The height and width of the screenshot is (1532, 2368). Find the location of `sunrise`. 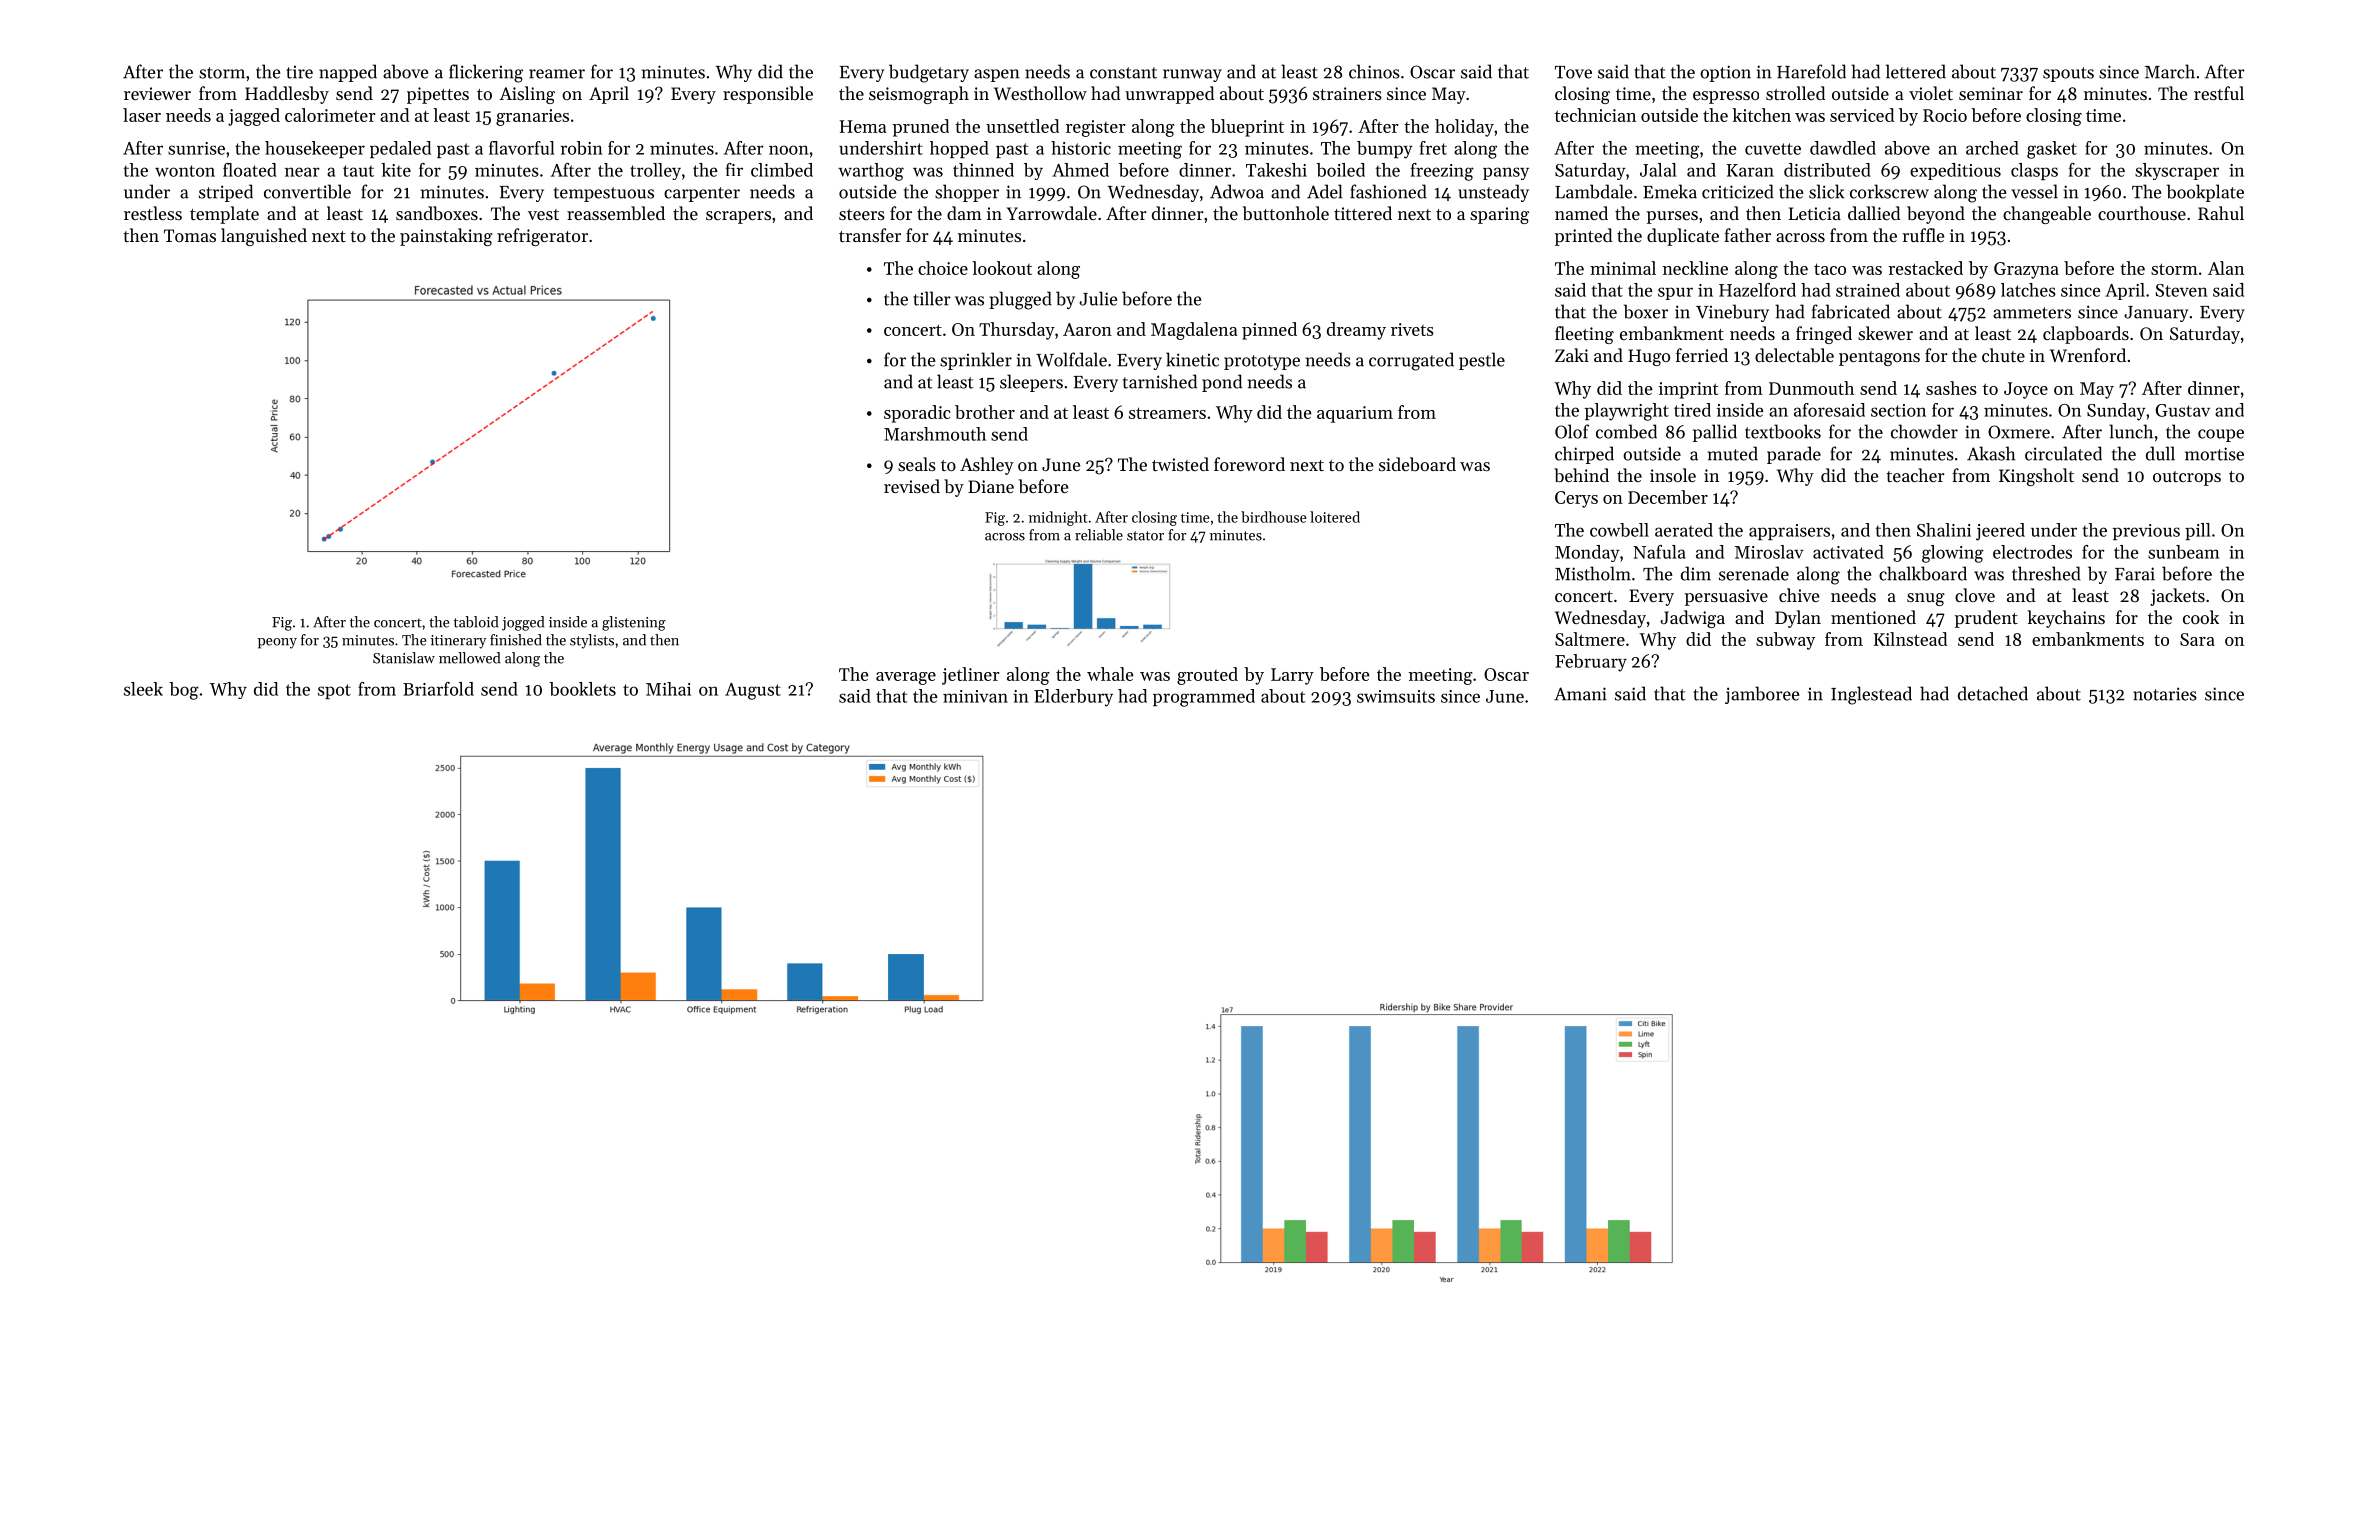

sunrise is located at coordinates (196, 148).
